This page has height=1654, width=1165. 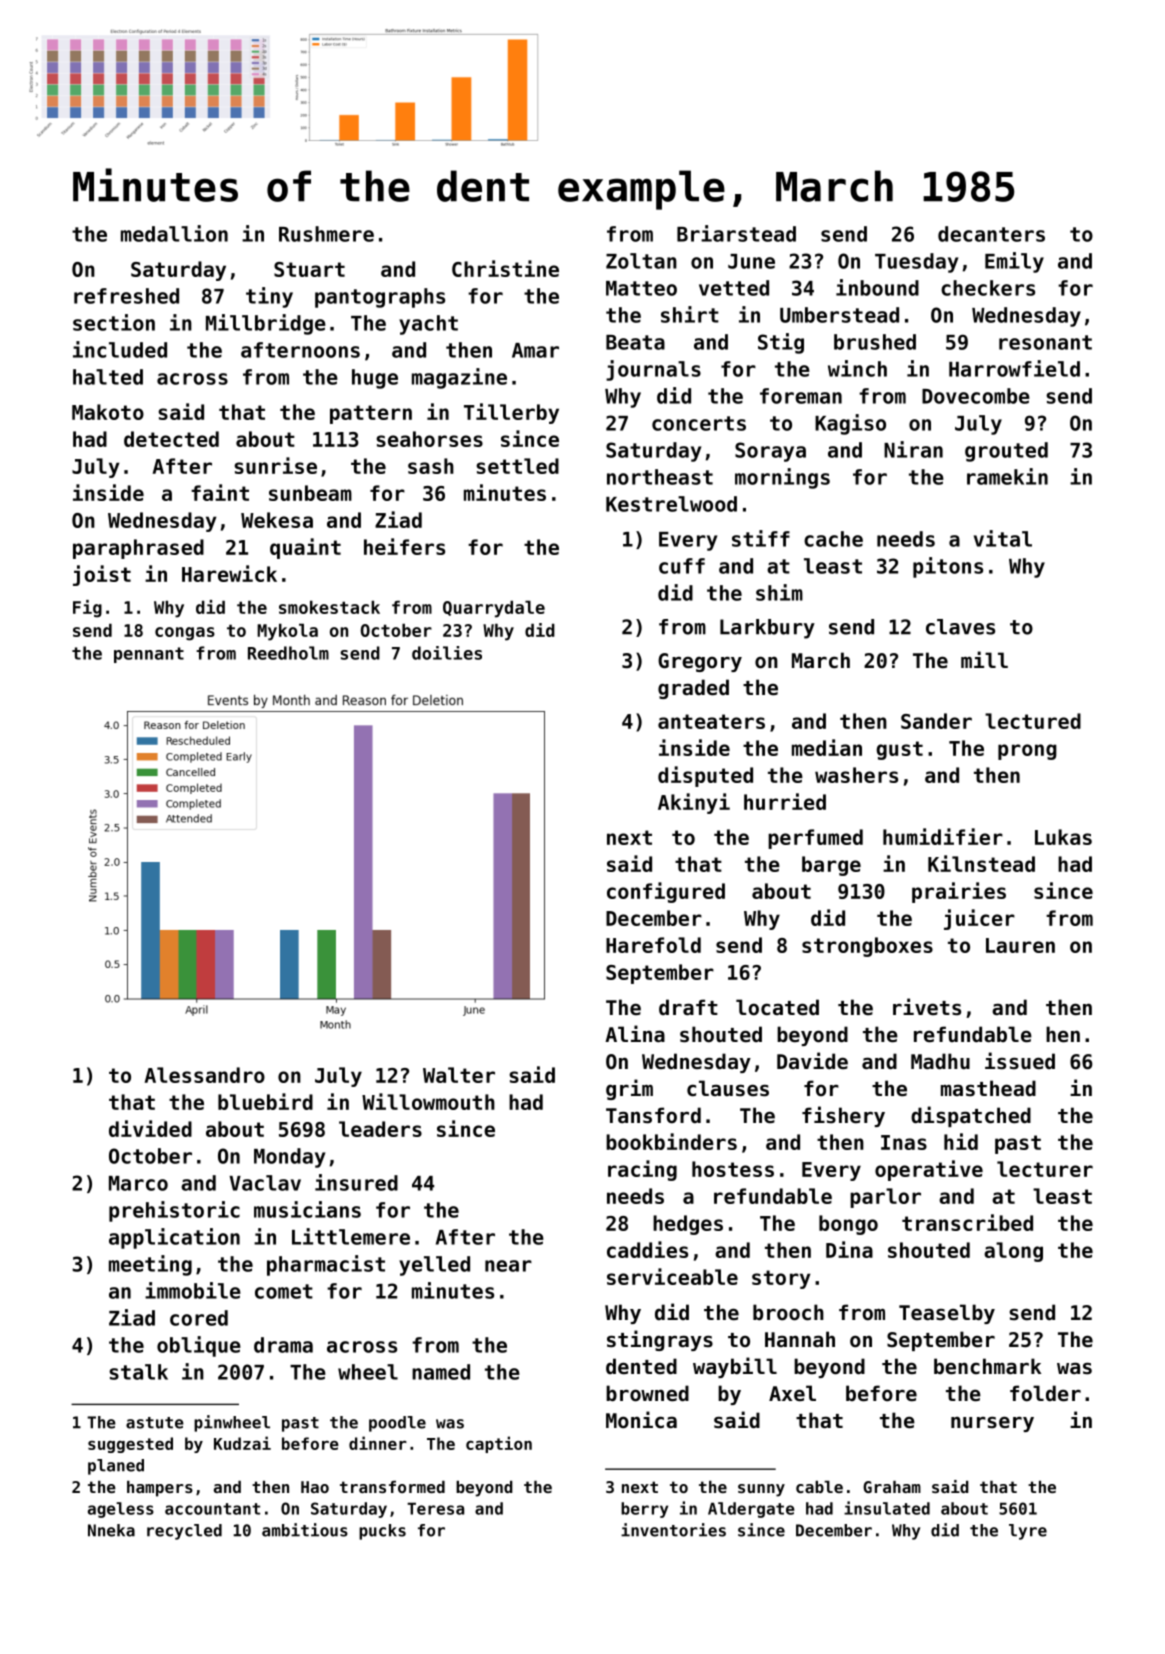 What do you see at coordinates (174, 1211) in the page?
I see `prehistoric` at bounding box center [174, 1211].
